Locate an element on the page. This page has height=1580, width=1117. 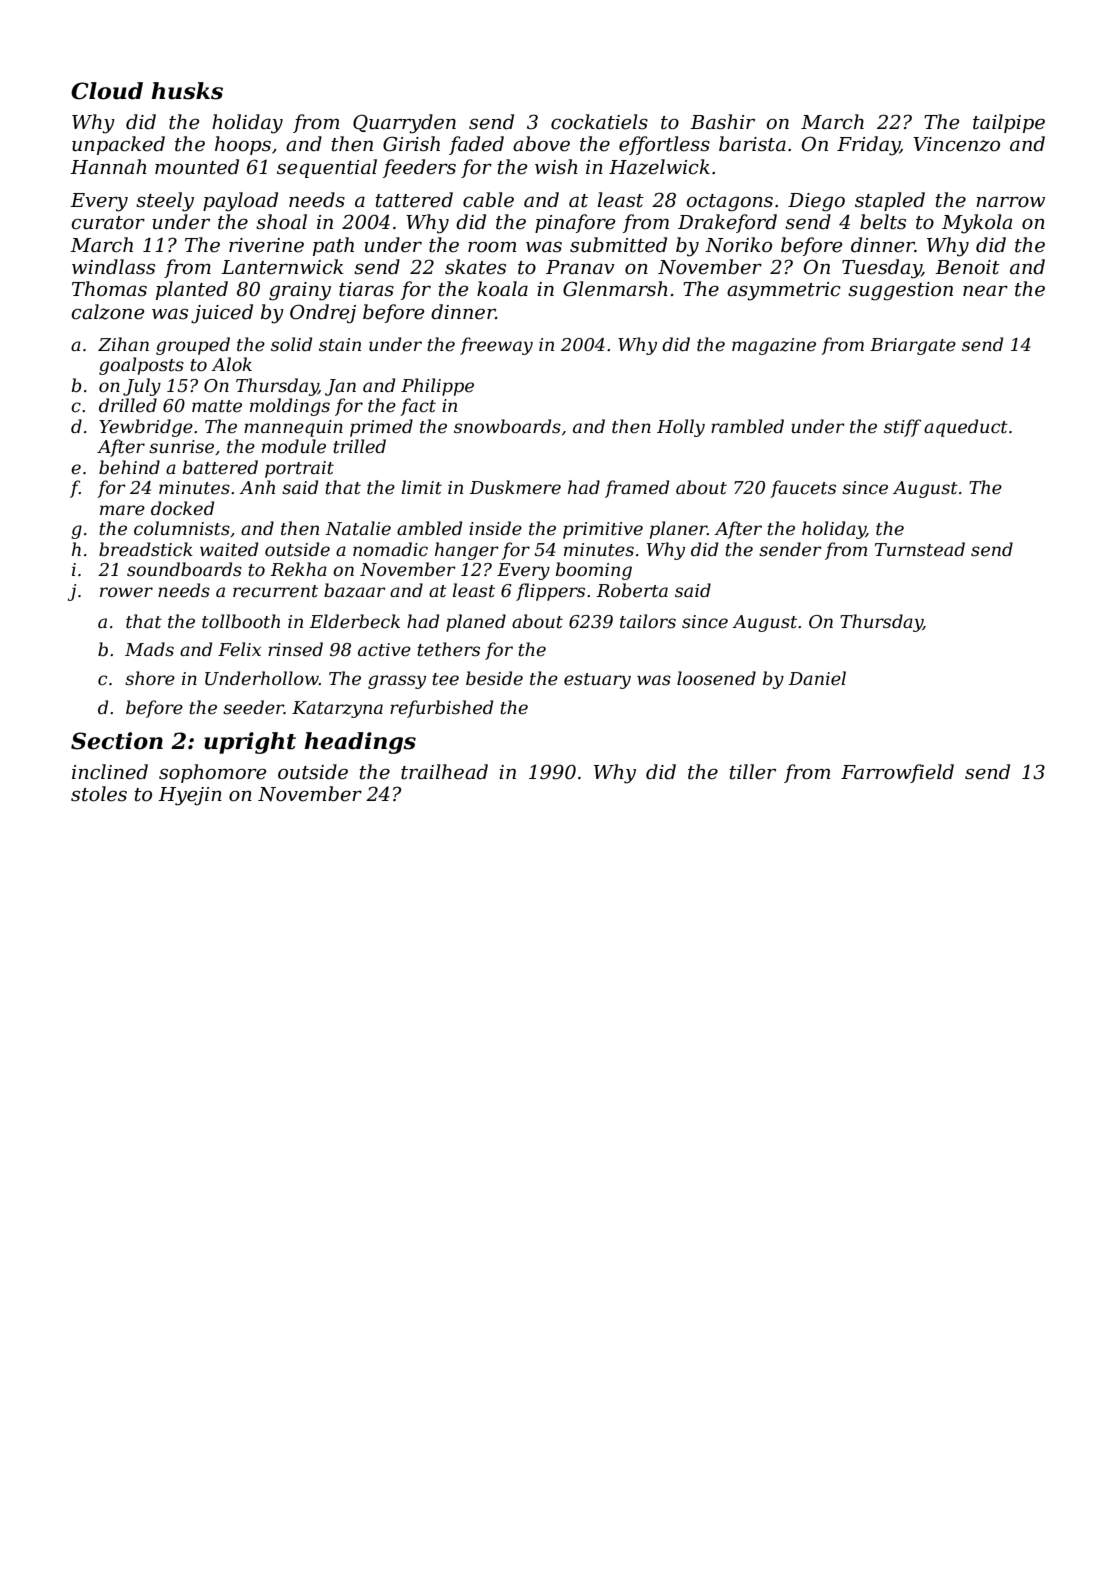
refurbished is located at coordinates (441, 709).
